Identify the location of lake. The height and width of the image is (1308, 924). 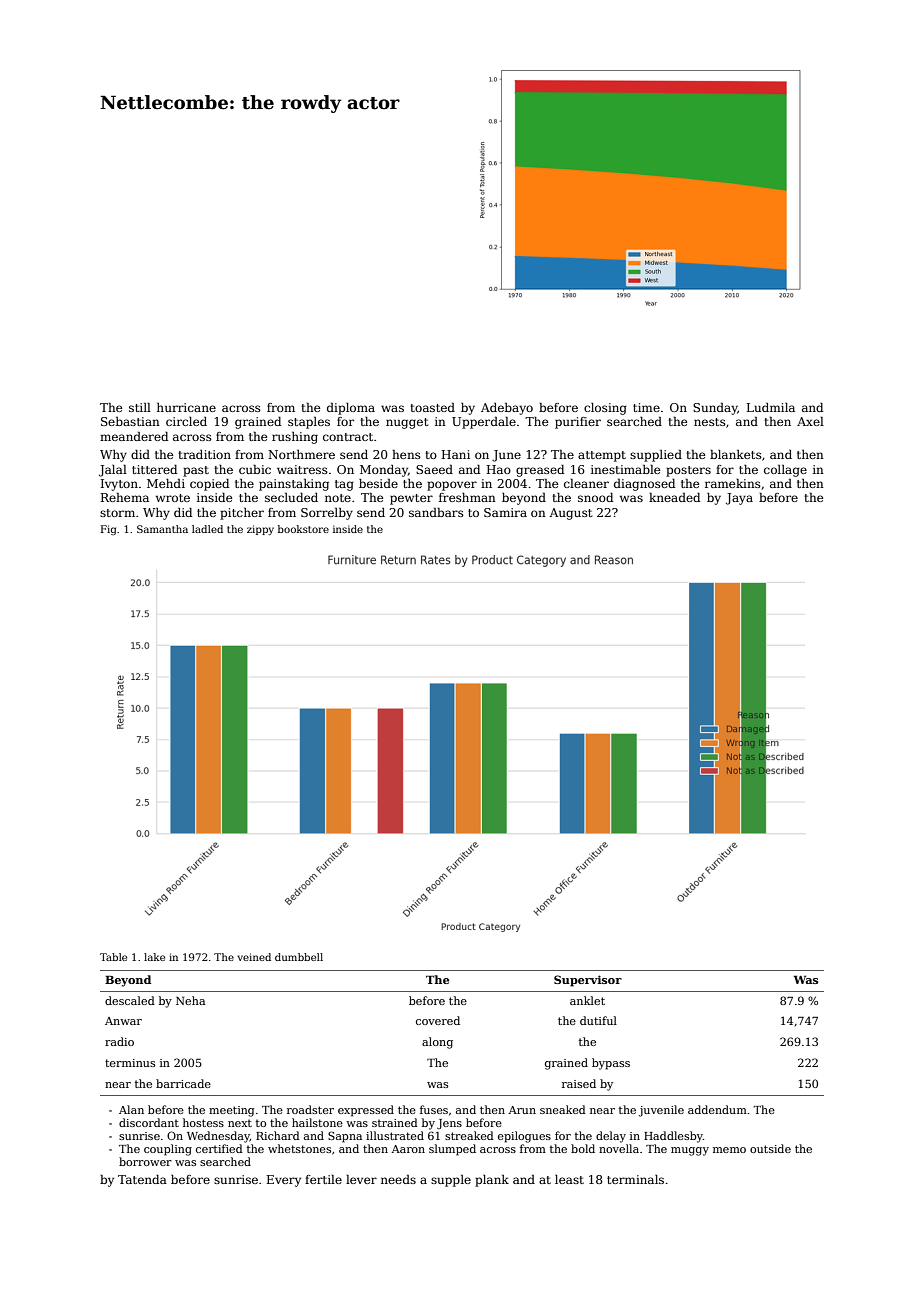
(154, 957).
